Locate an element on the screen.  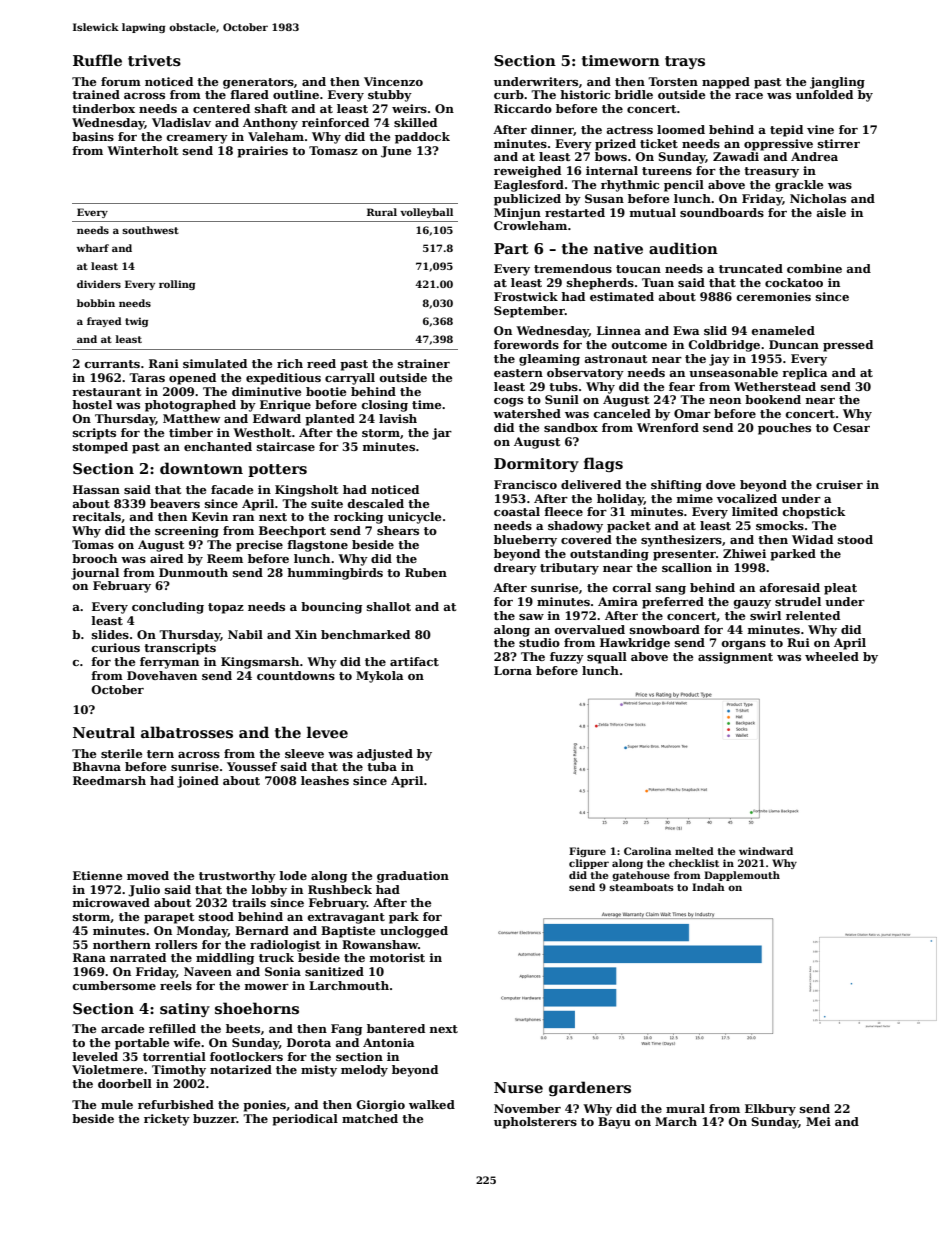
Violetmere is located at coordinates (107, 1069).
